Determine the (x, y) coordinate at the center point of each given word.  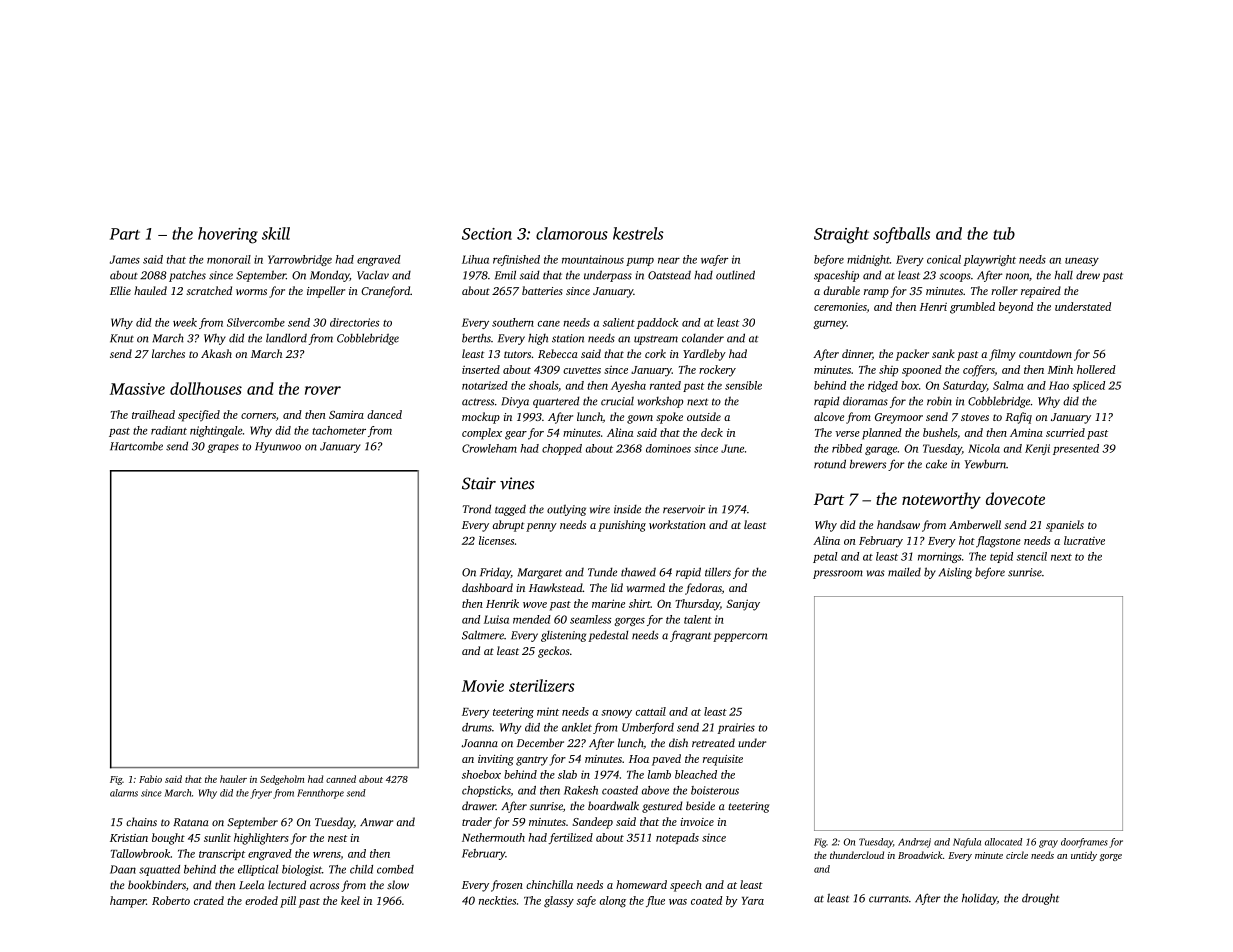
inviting (496, 760)
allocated (1003, 842)
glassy (559, 902)
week (185, 322)
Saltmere (483, 635)
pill (288, 902)
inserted (481, 369)
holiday (979, 899)
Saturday (965, 386)
